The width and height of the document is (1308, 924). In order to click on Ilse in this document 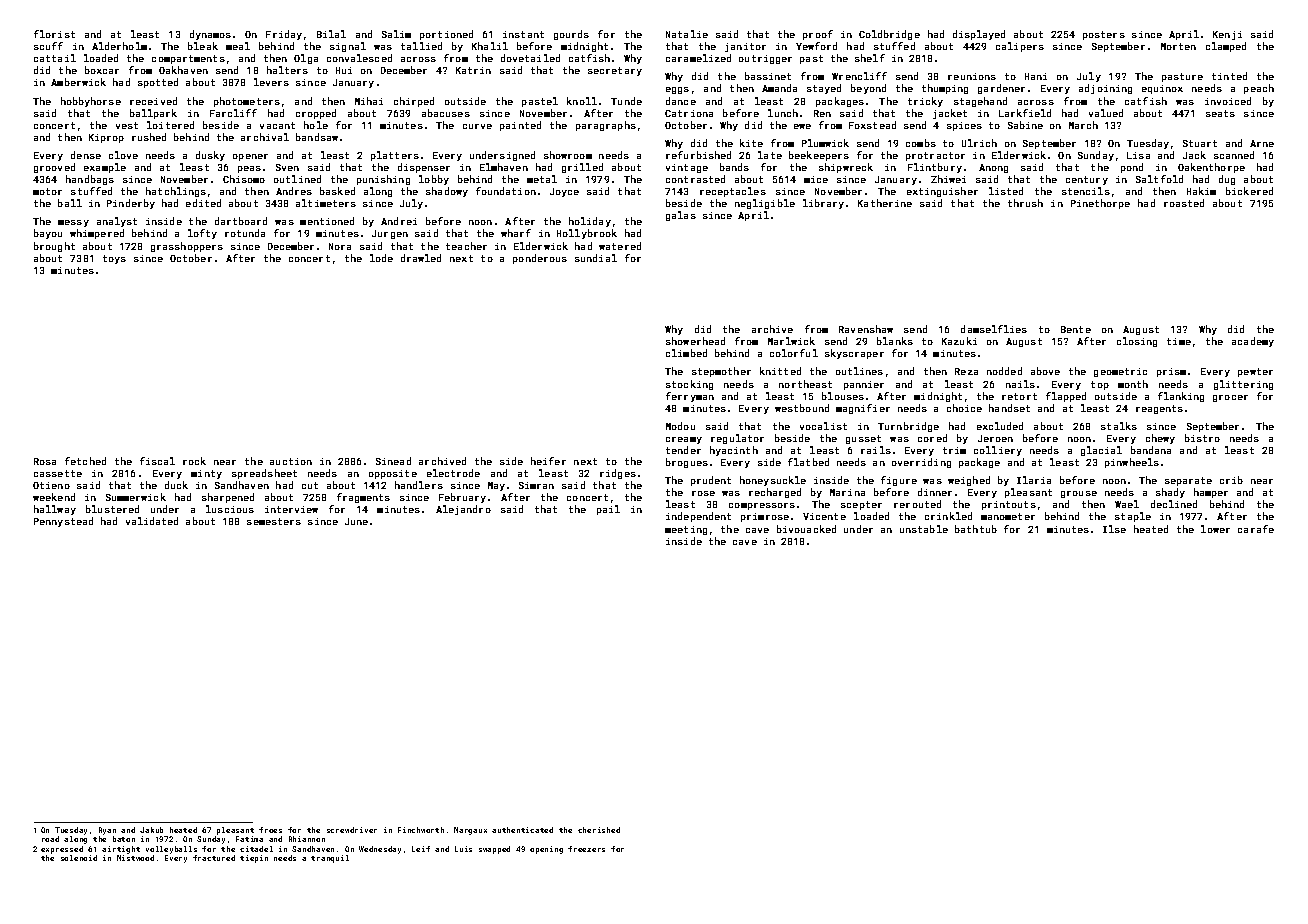, I will do `click(1114, 529)`.
